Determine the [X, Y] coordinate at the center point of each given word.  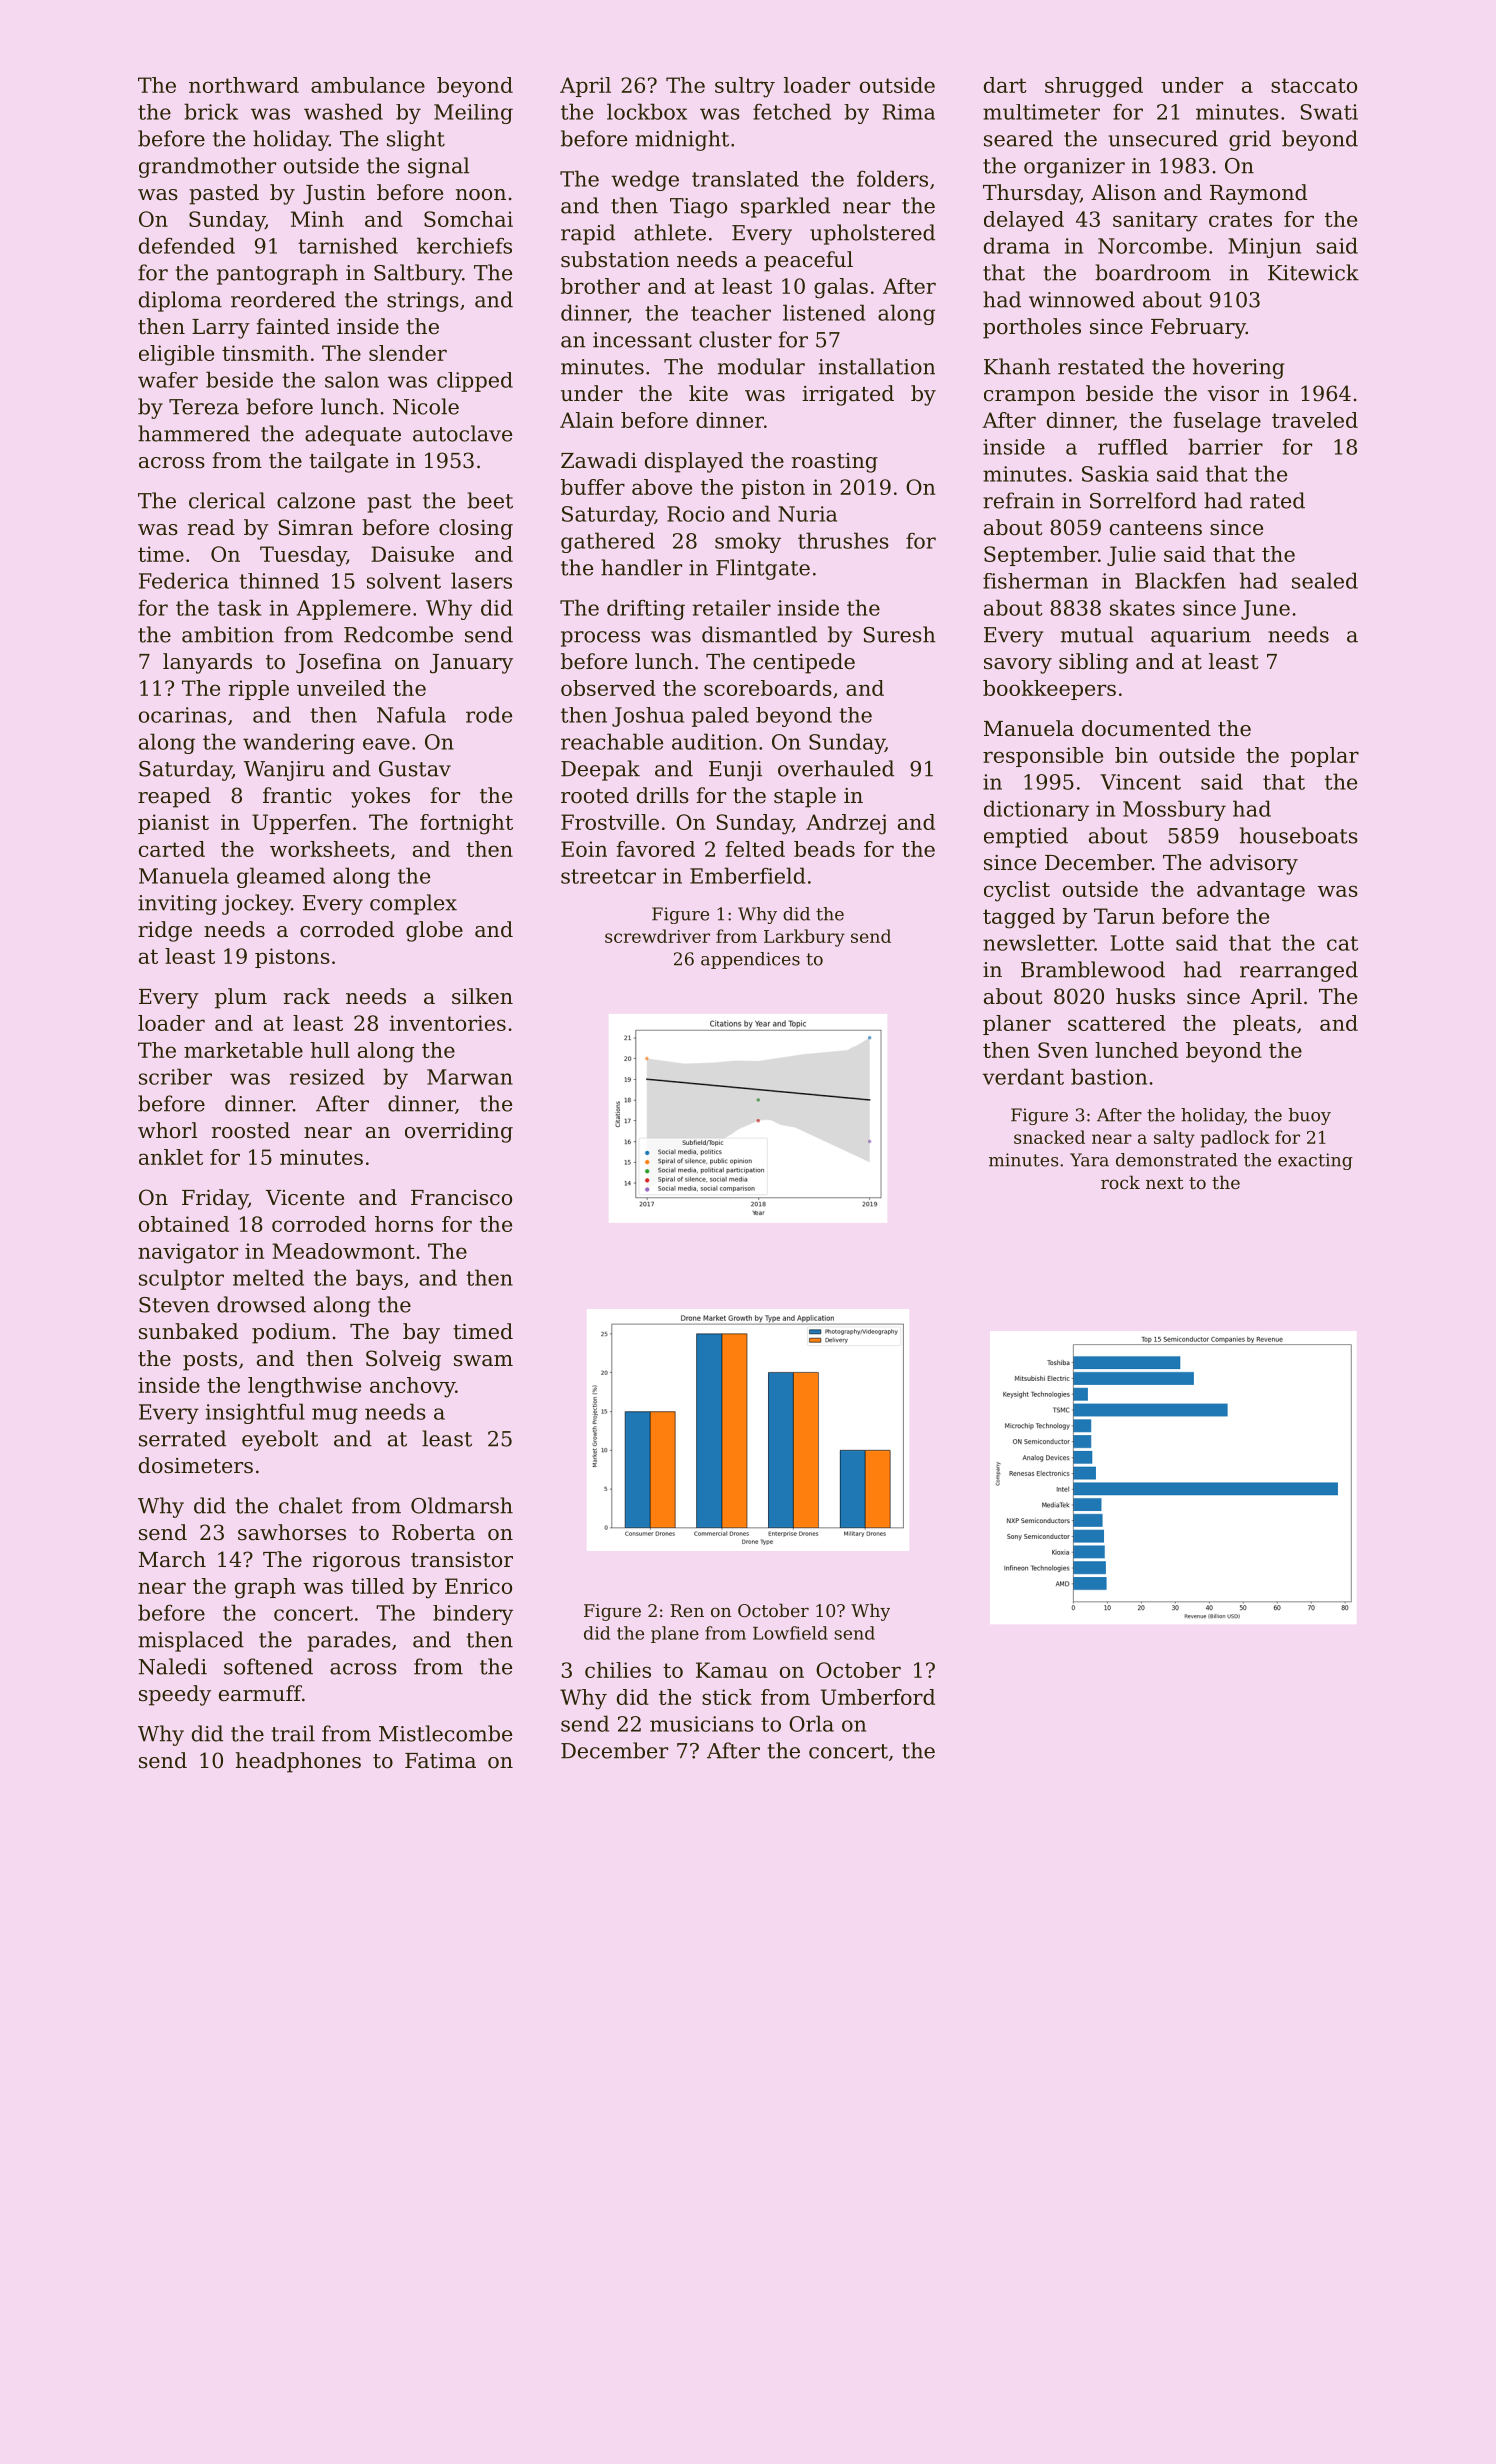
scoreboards [768, 688]
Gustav [415, 769]
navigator [188, 1253]
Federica [184, 580]
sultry [745, 87]
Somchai [468, 219]
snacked [1049, 1137]
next [1165, 1183]
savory [1018, 666]
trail [293, 1733]
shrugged [1094, 87]
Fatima [440, 1761]
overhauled [836, 768]
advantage [1251, 891]
